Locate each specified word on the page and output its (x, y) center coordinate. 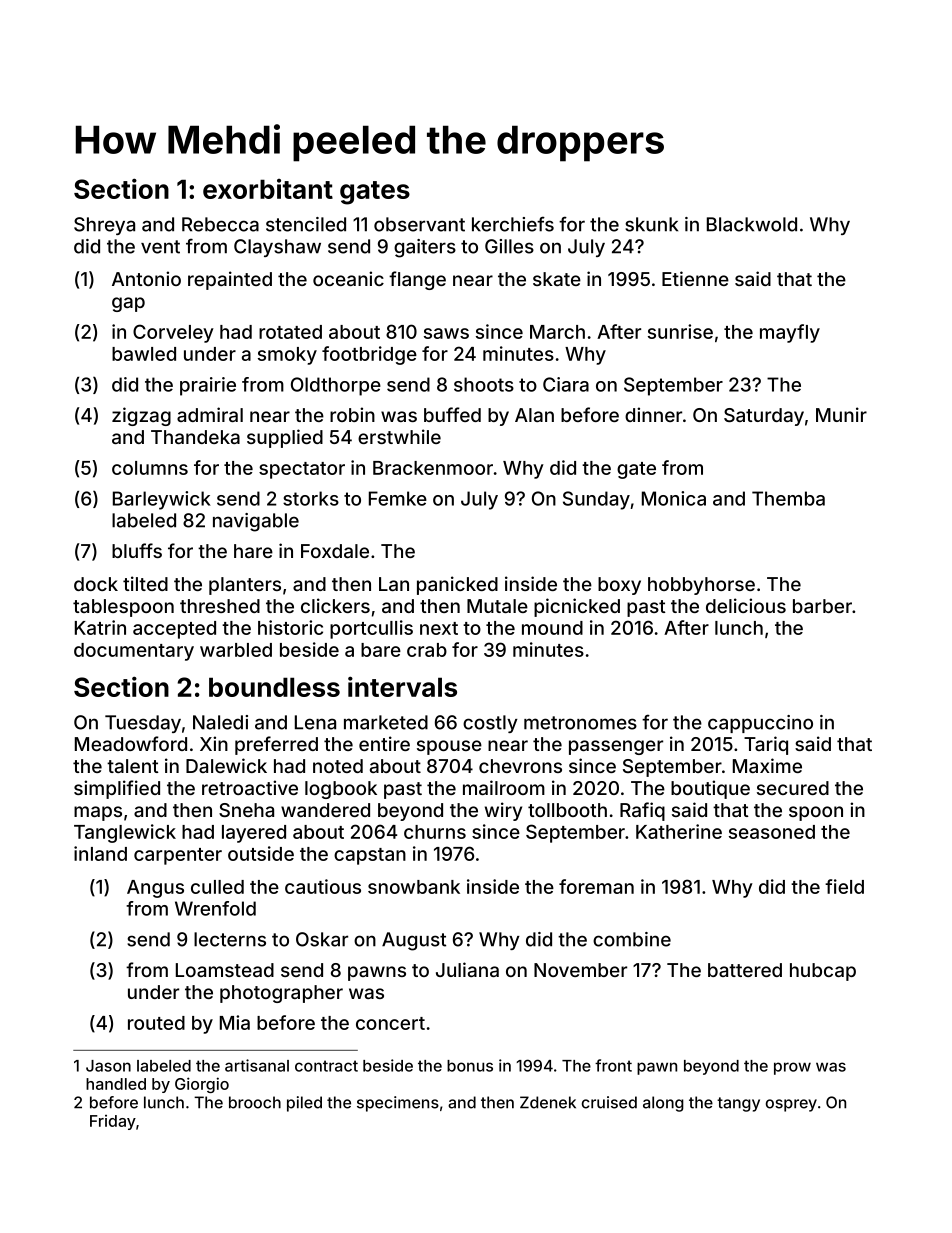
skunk (651, 224)
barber (822, 606)
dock (96, 584)
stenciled (306, 224)
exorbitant (268, 189)
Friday (113, 1122)
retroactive (250, 787)
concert (390, 1023)
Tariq (766, 745)
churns (435, 832)
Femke (398, 498)
